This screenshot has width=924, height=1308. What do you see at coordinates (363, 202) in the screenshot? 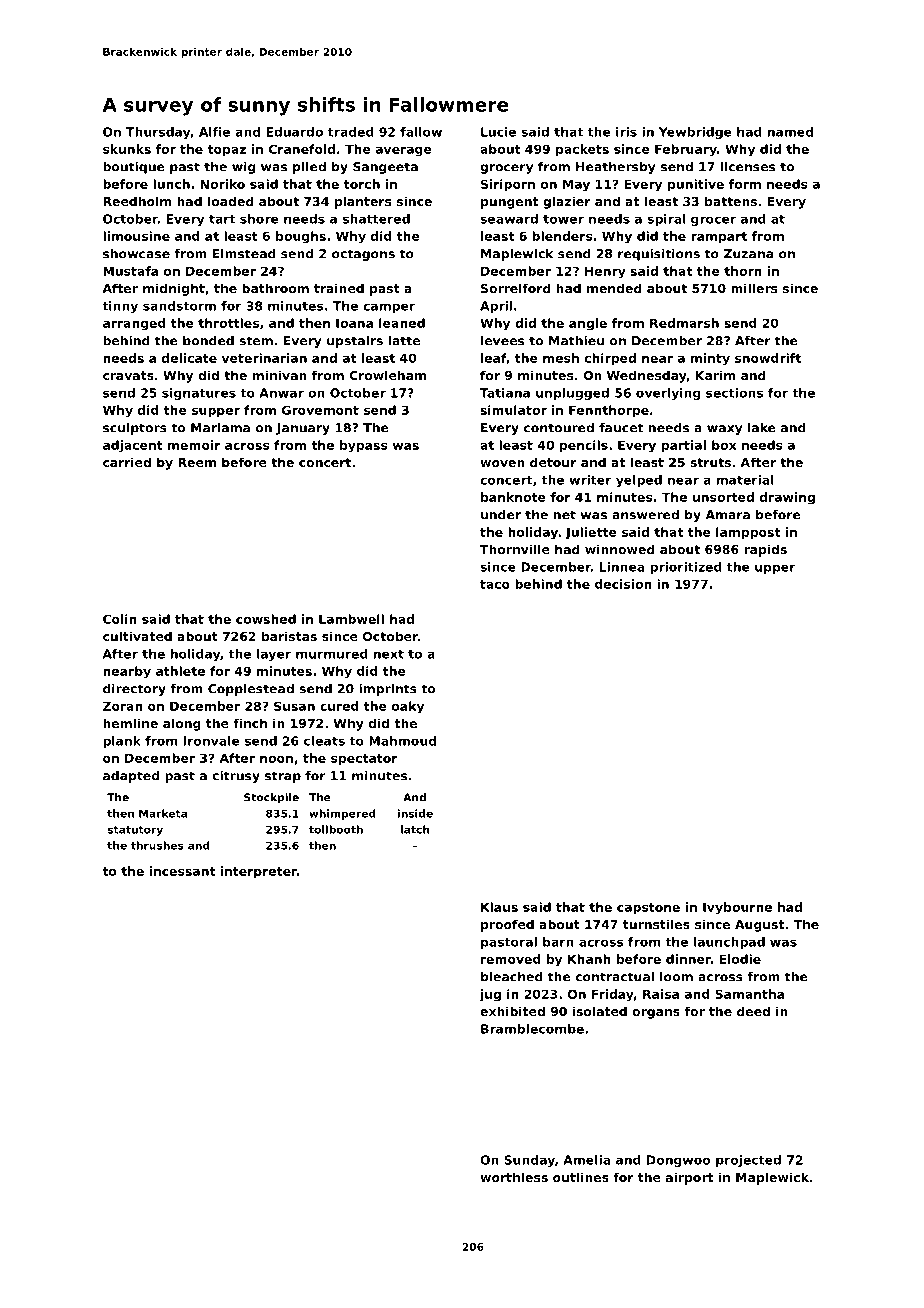
I see `planters` at bounding box center [363, 202].
